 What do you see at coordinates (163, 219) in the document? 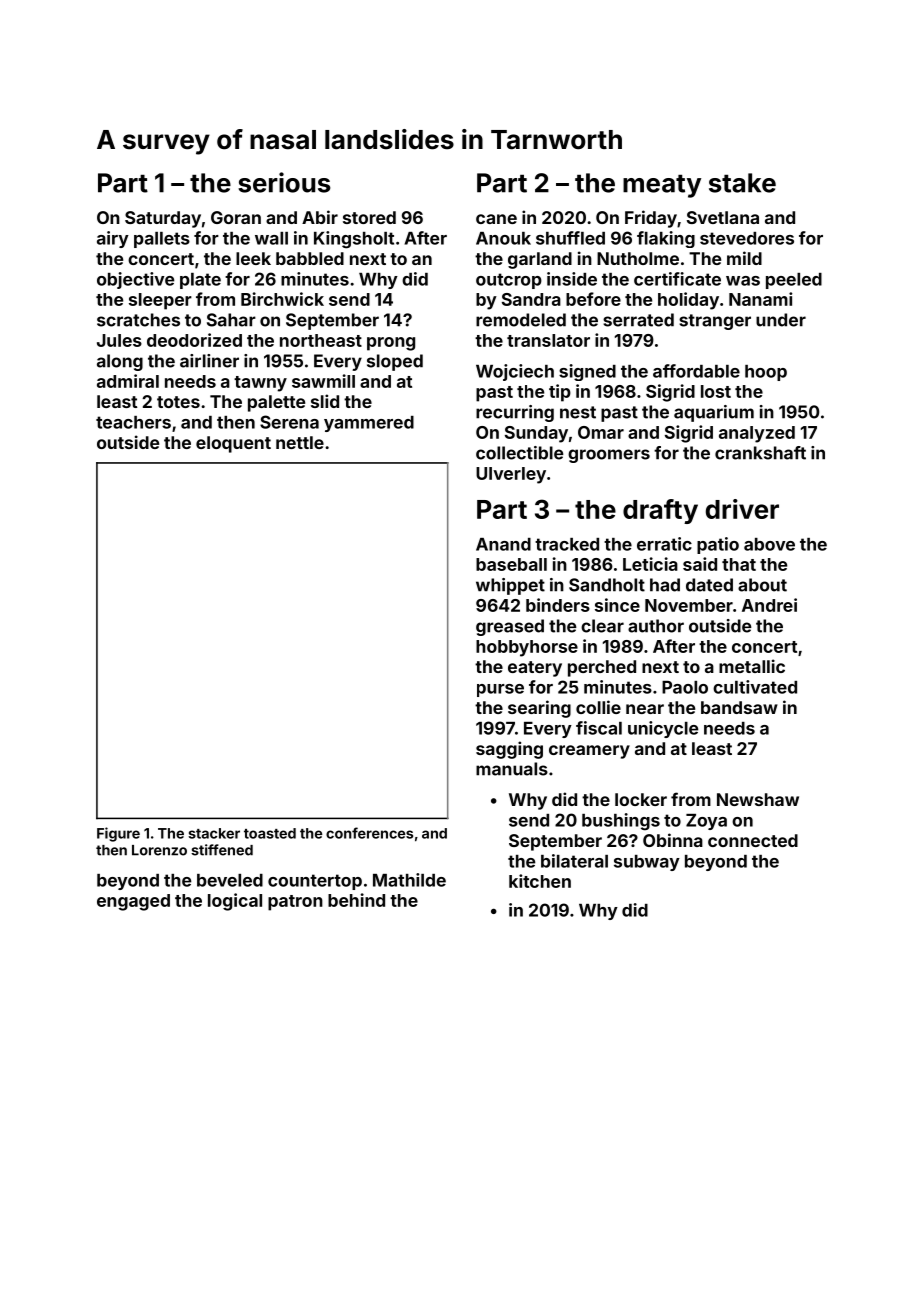
I see `Saturday` at bounding box center [163, 219].
